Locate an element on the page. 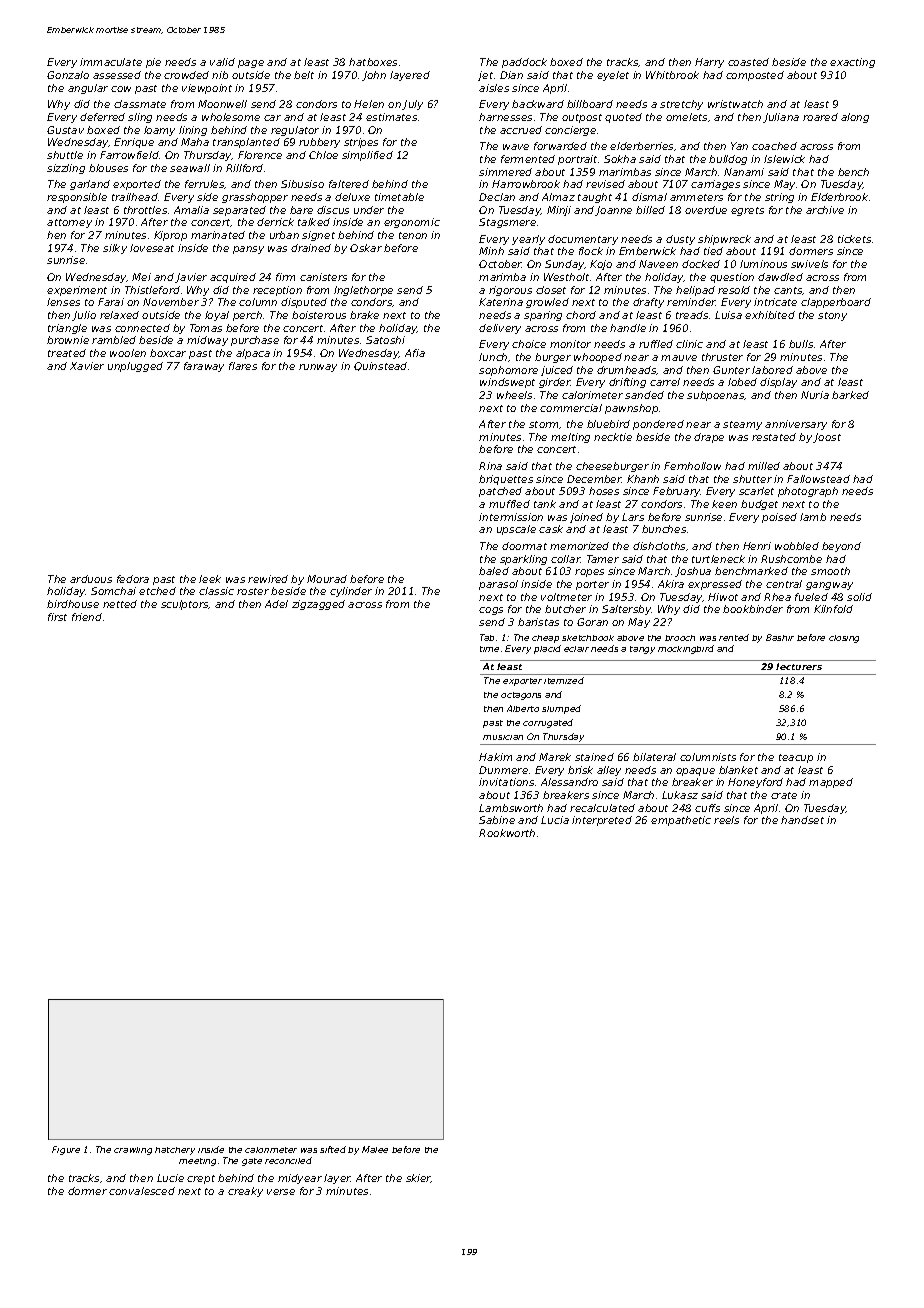  sophomore is located at coordinates (508, 371).
